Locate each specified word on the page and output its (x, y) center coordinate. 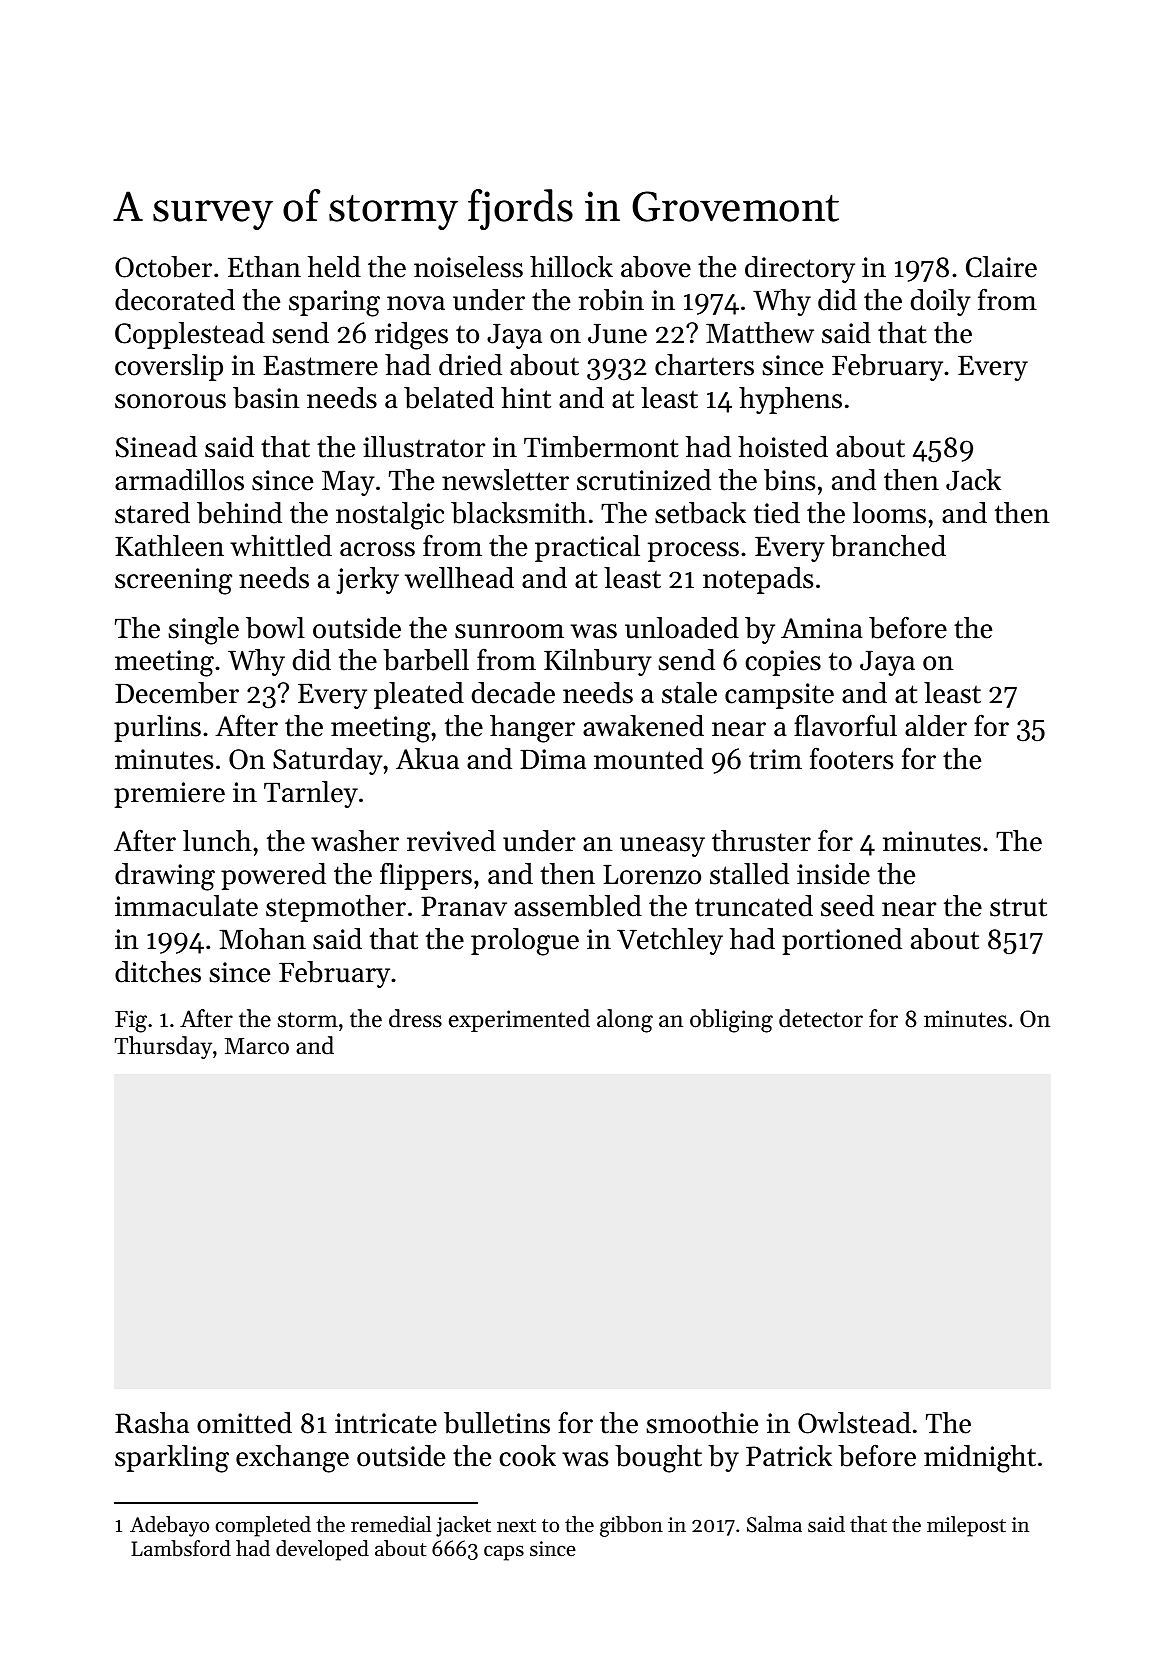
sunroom (509, 631)
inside (833, 874)
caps (504, 1553)
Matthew (760, 333)
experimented (519, 1020)
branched (888, 546)
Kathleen (169, 546)
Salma (774, 1524)
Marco (257, 1046)
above (656, 267)
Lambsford (181, 1548)
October (163, 267)
